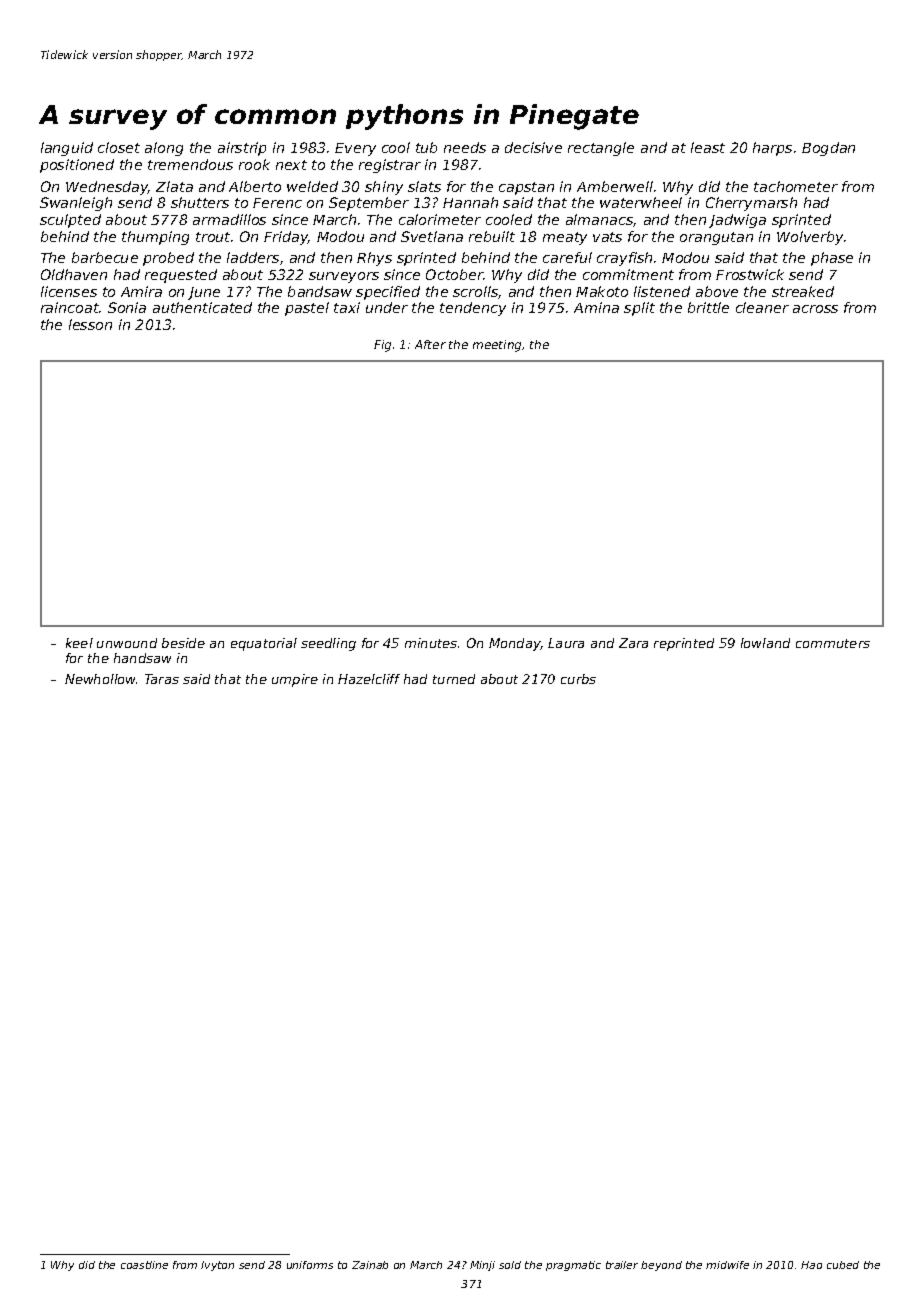  Describe the element at coordinates (374, 259) in the image. I see `Rhys` at that location.
